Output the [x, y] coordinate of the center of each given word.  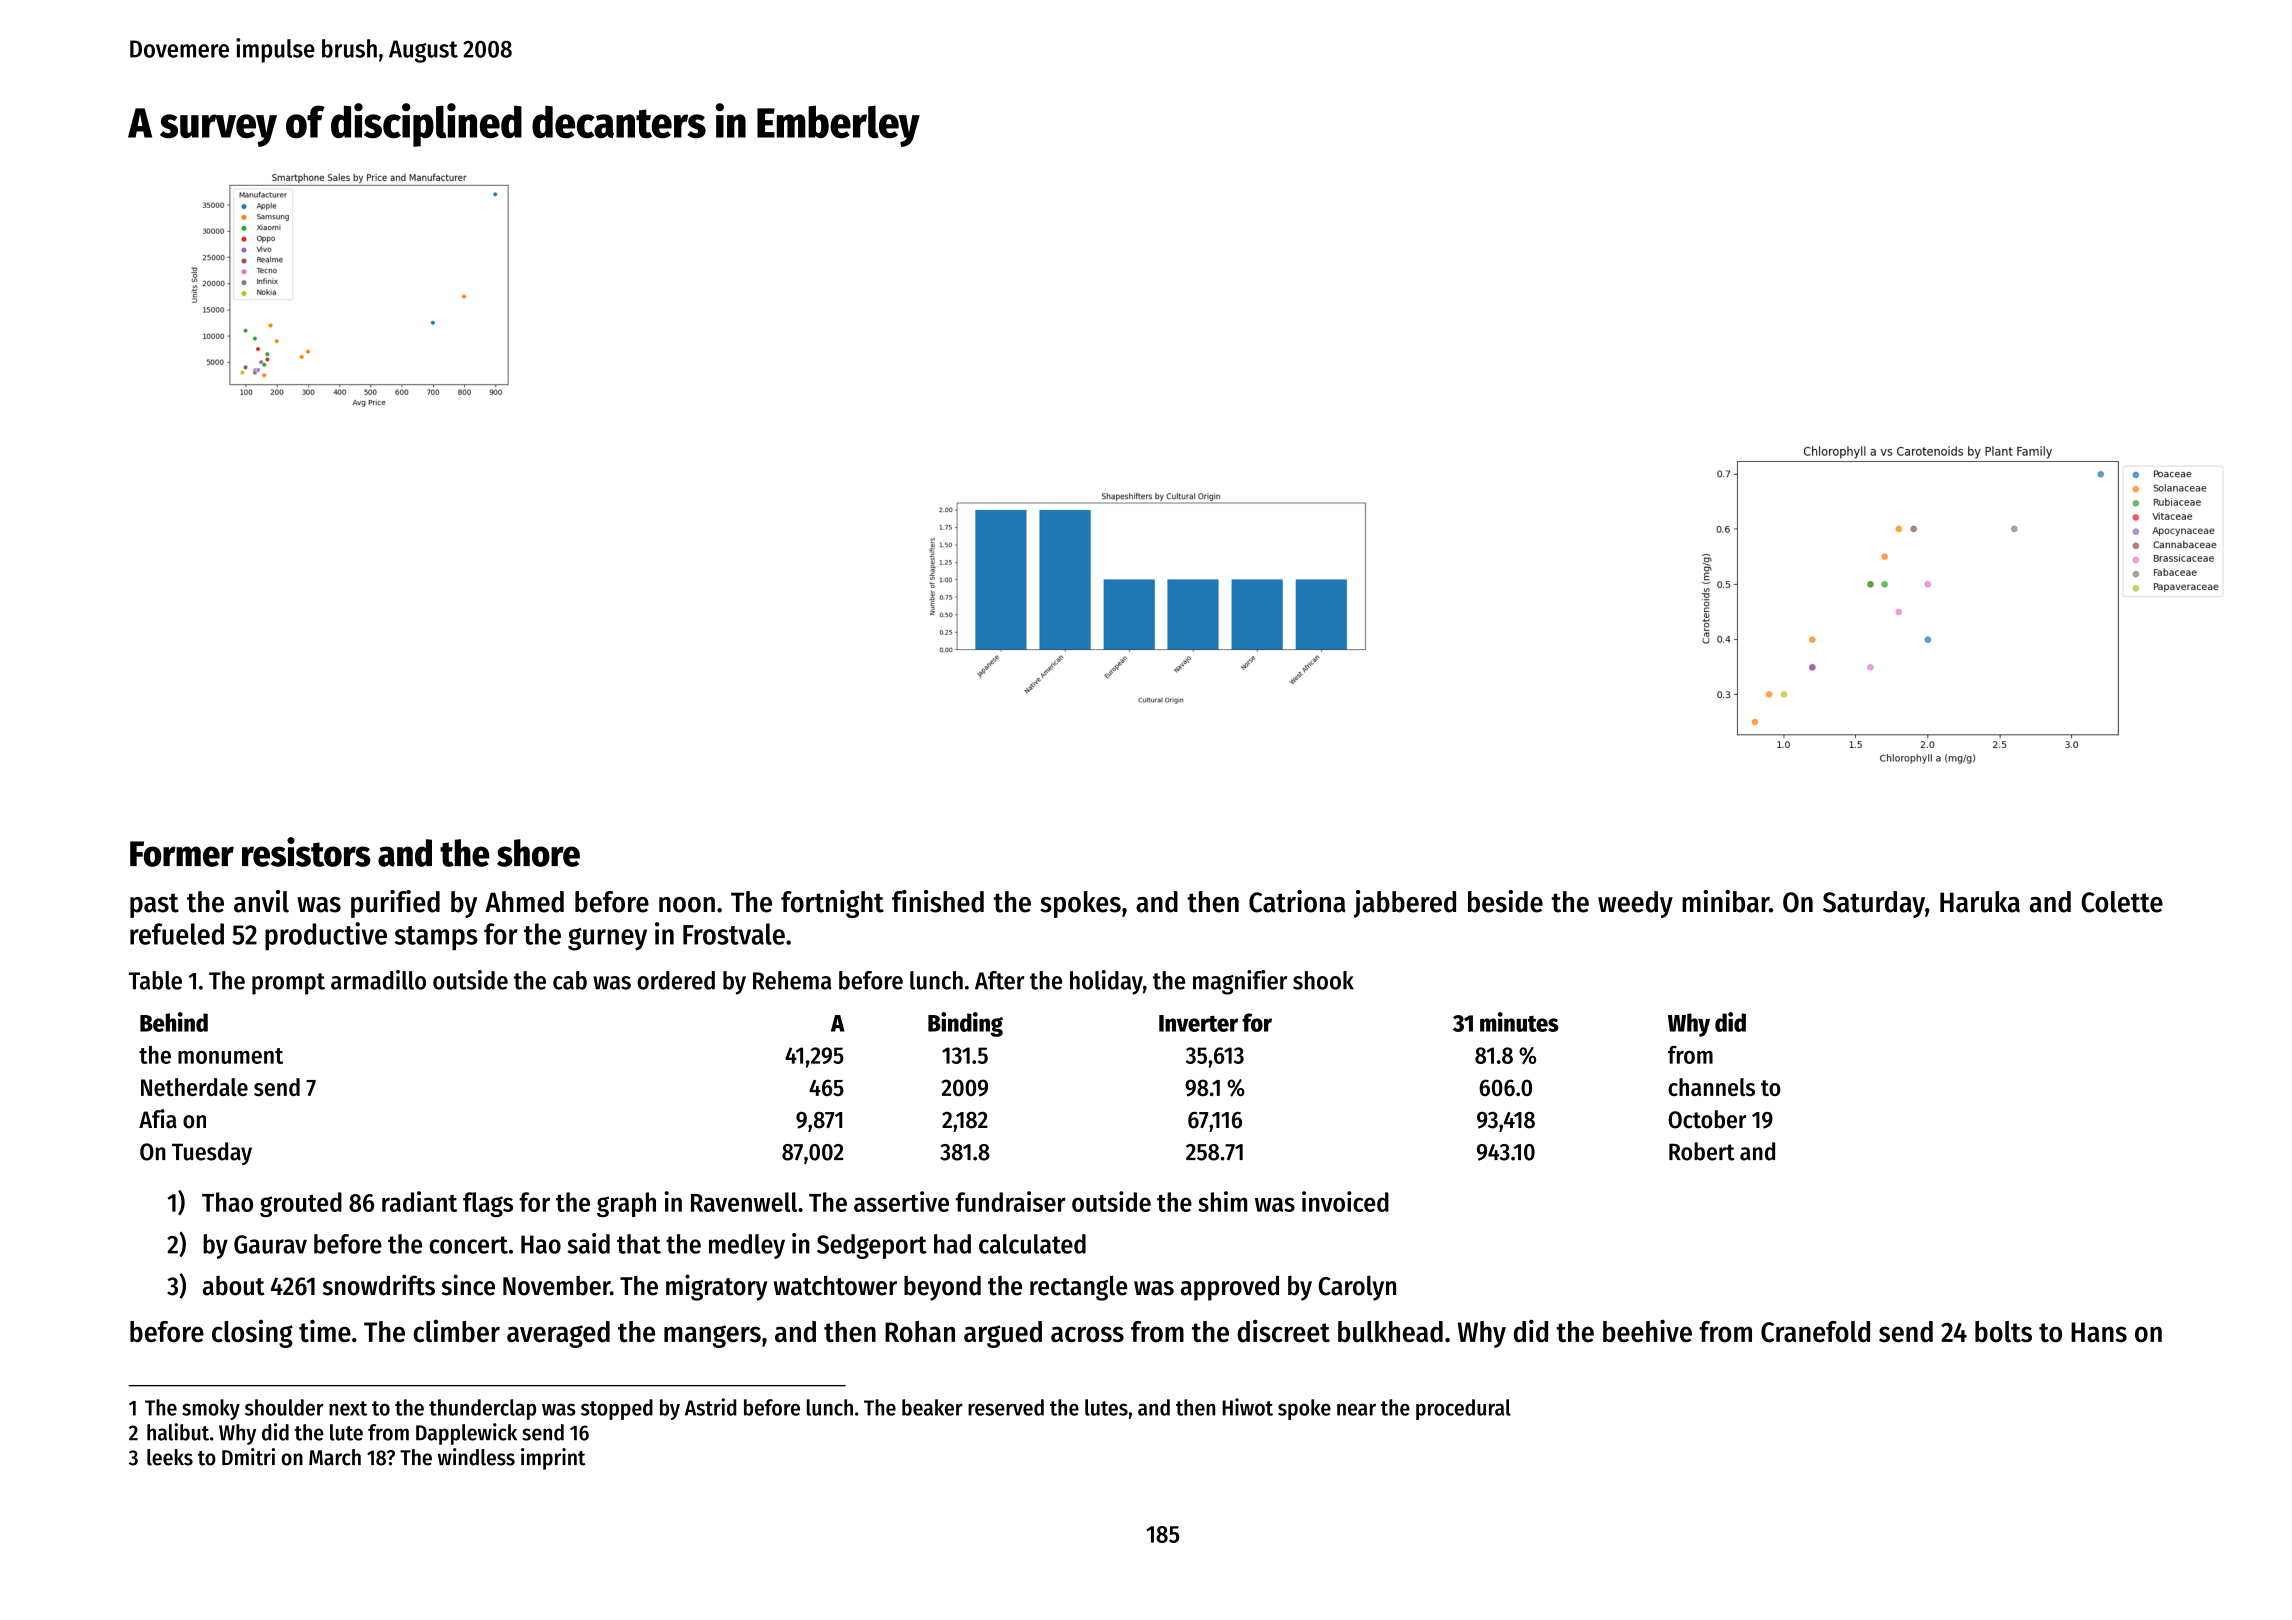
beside [1505, 901]
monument [230, 1056]
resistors [306, 852]
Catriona [1297, 901]
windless [476, 1457]
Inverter [1198, 1023]
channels [1711, 1087]
